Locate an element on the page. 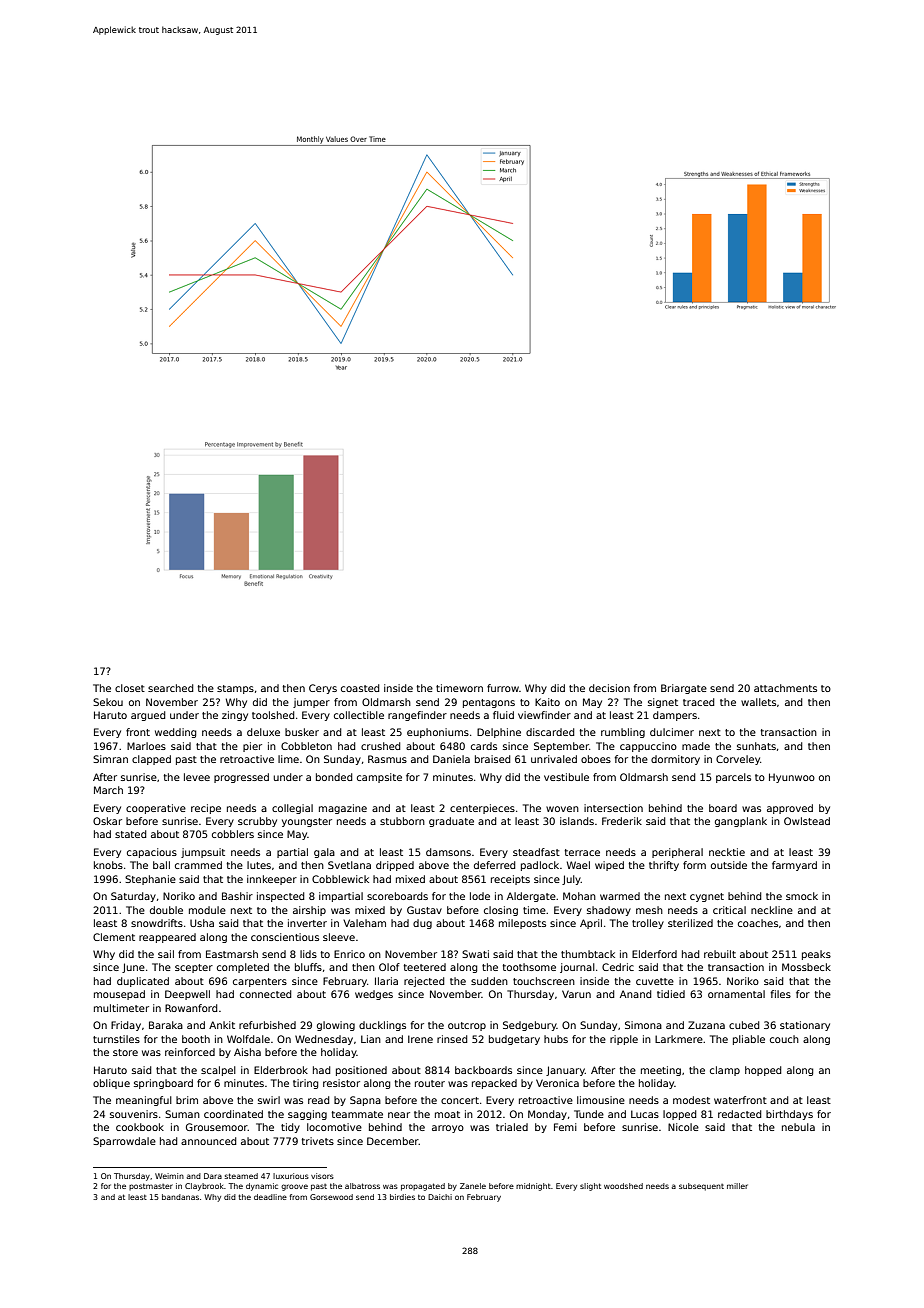  meaningful is located at coordinates (144, 1101).
